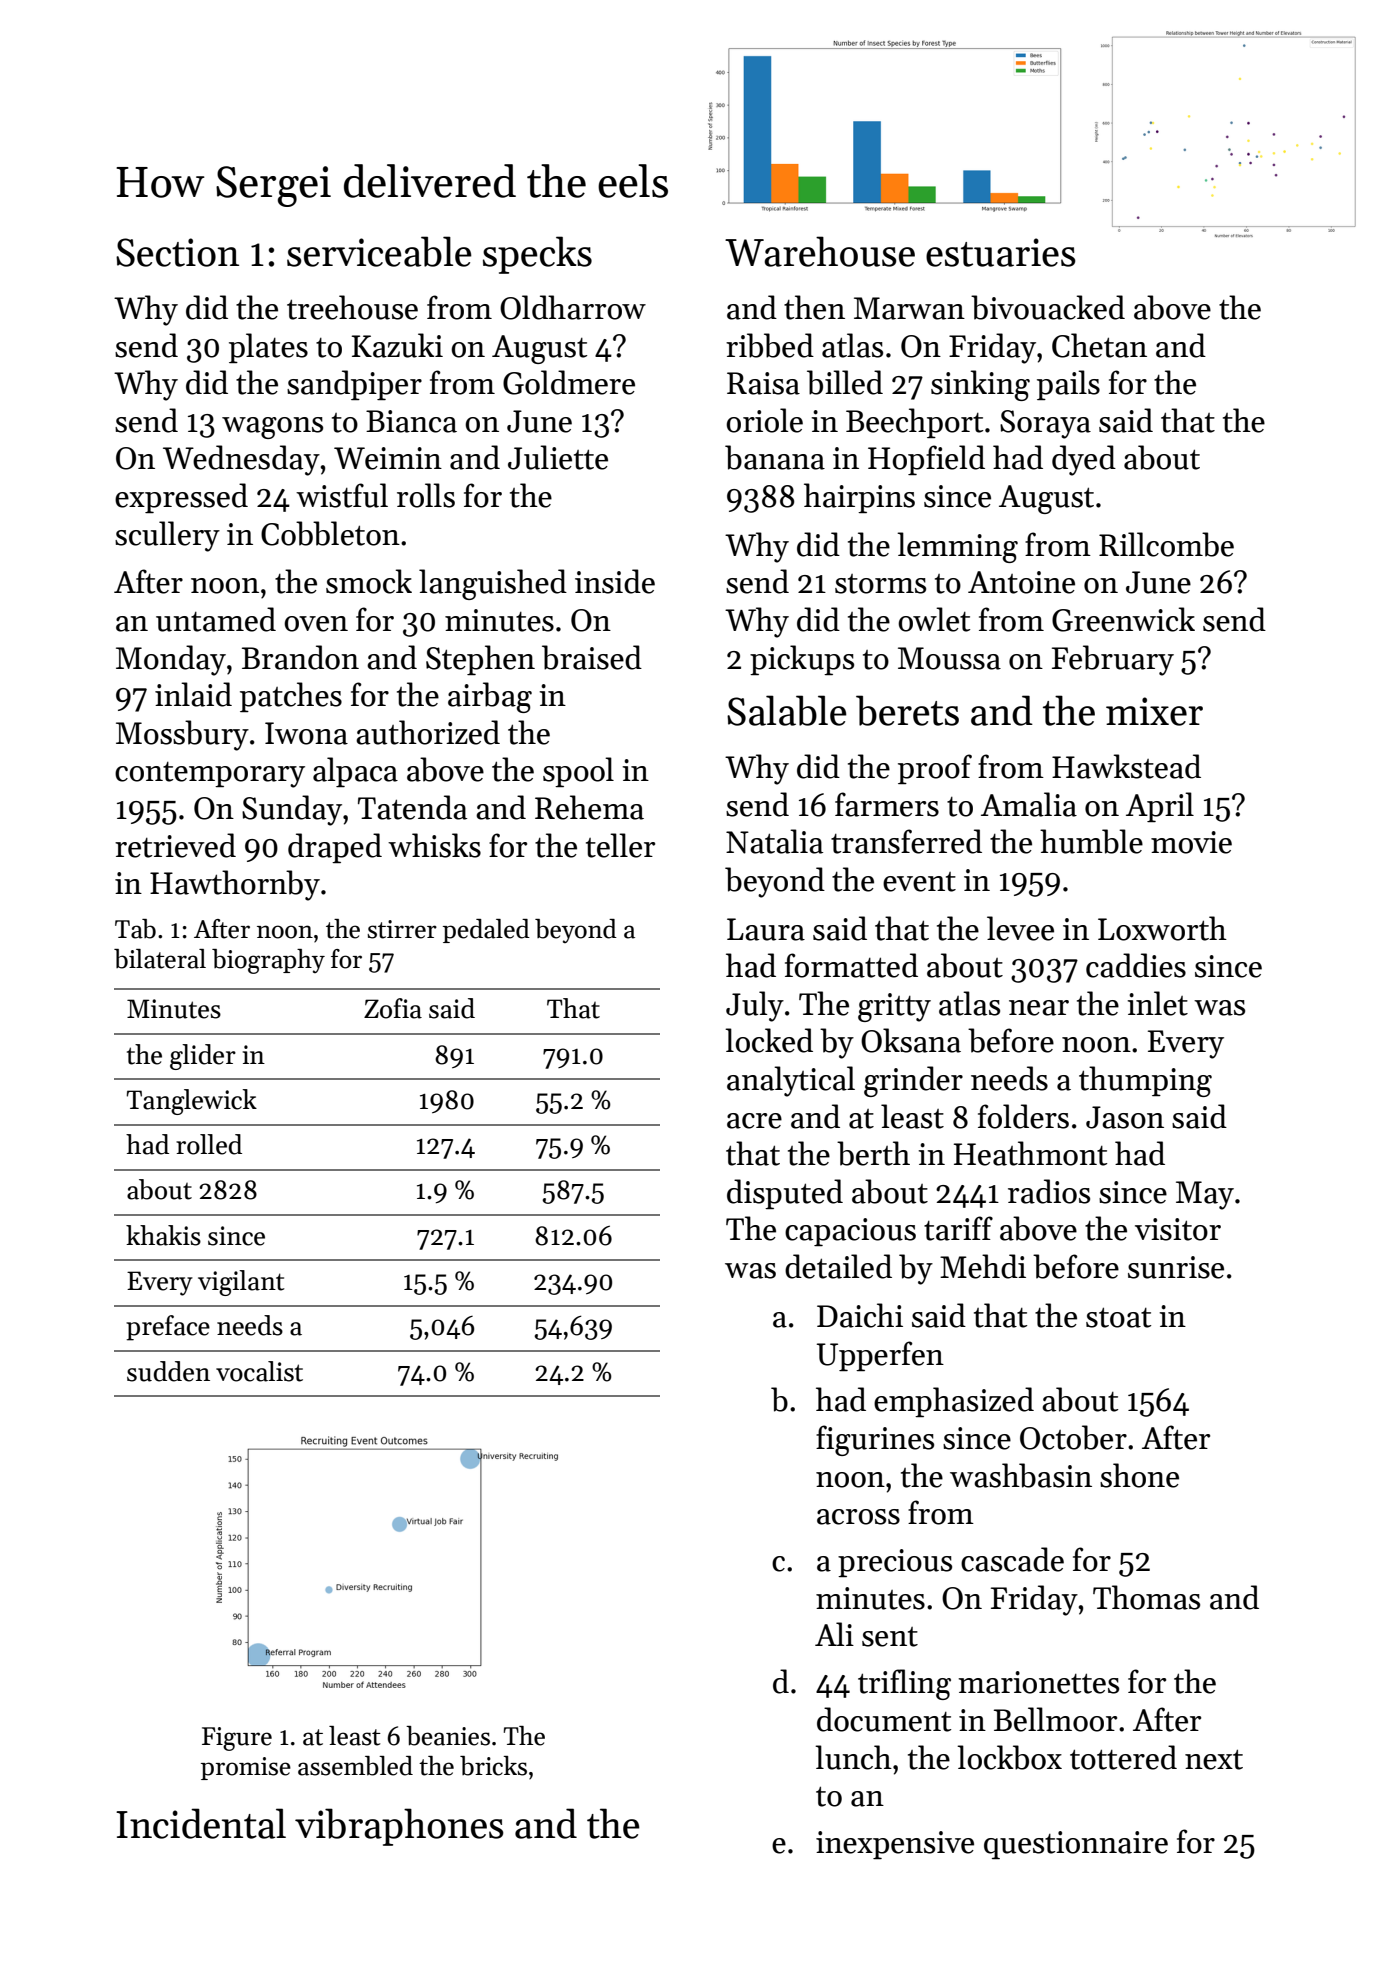  Describe the element at coordinates (785, 1194) in the screenshot. I see `disputed` at that location.
